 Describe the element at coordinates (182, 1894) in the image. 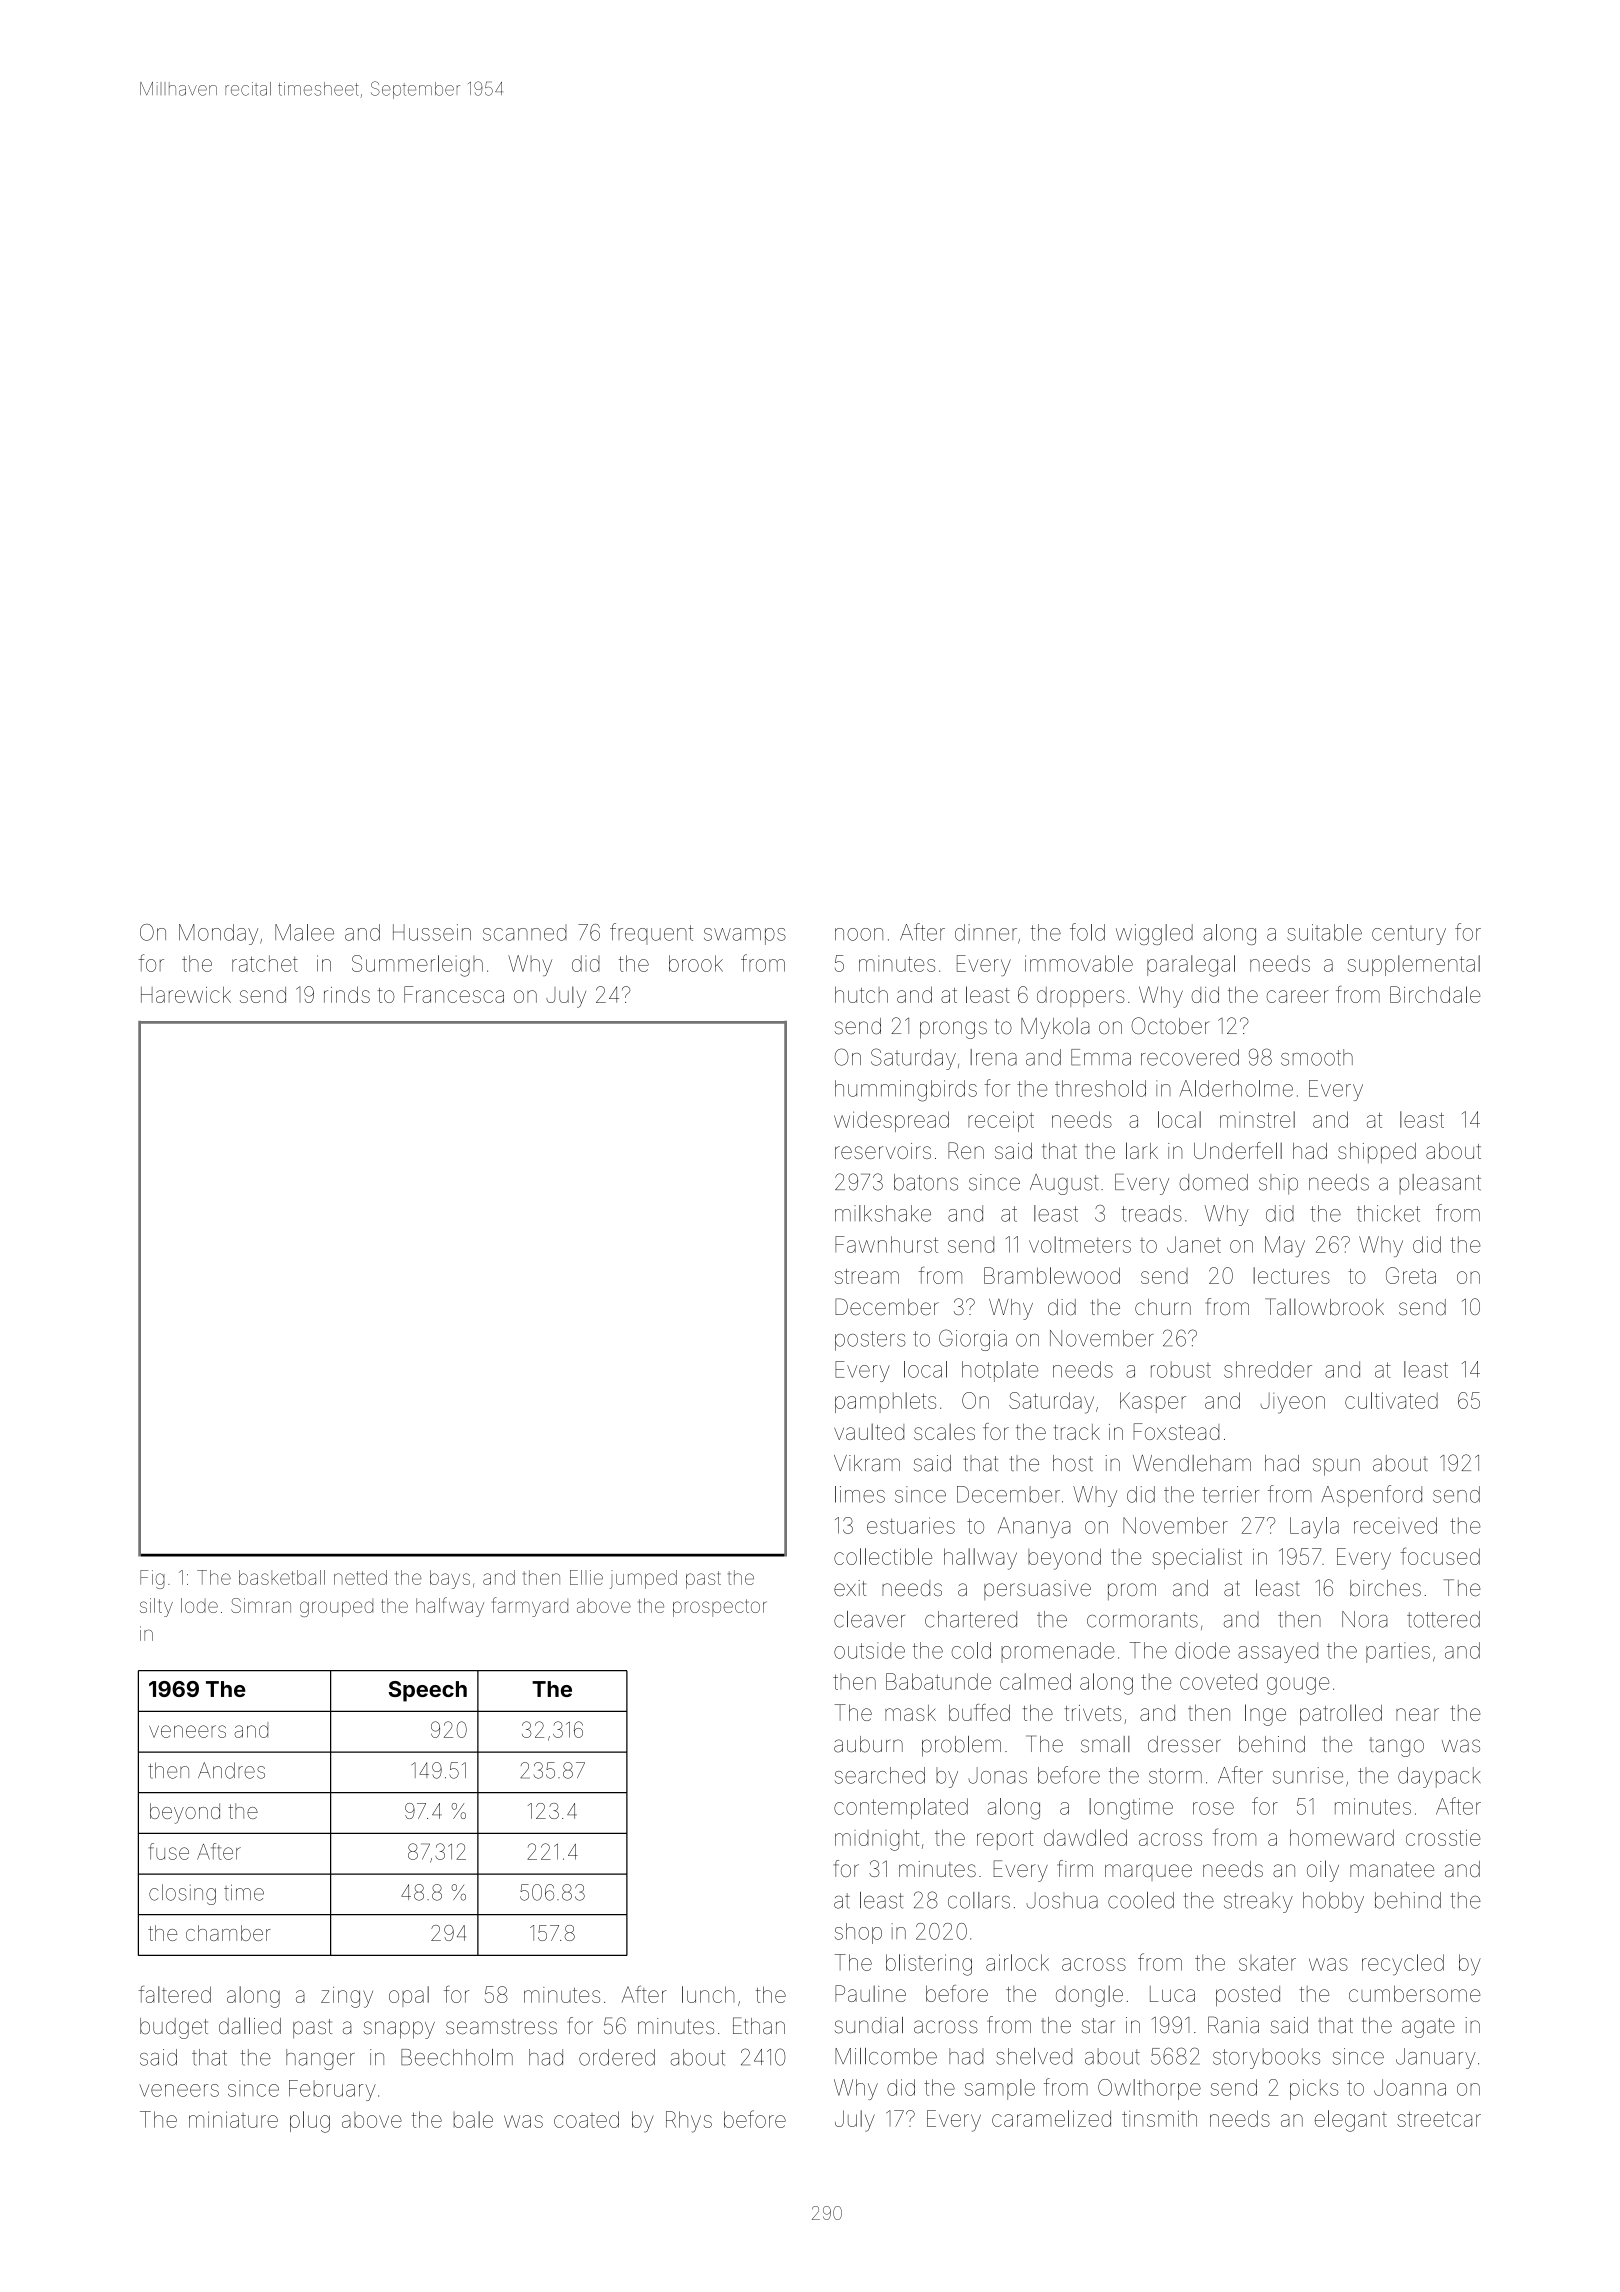

I see `closing` at that location.
